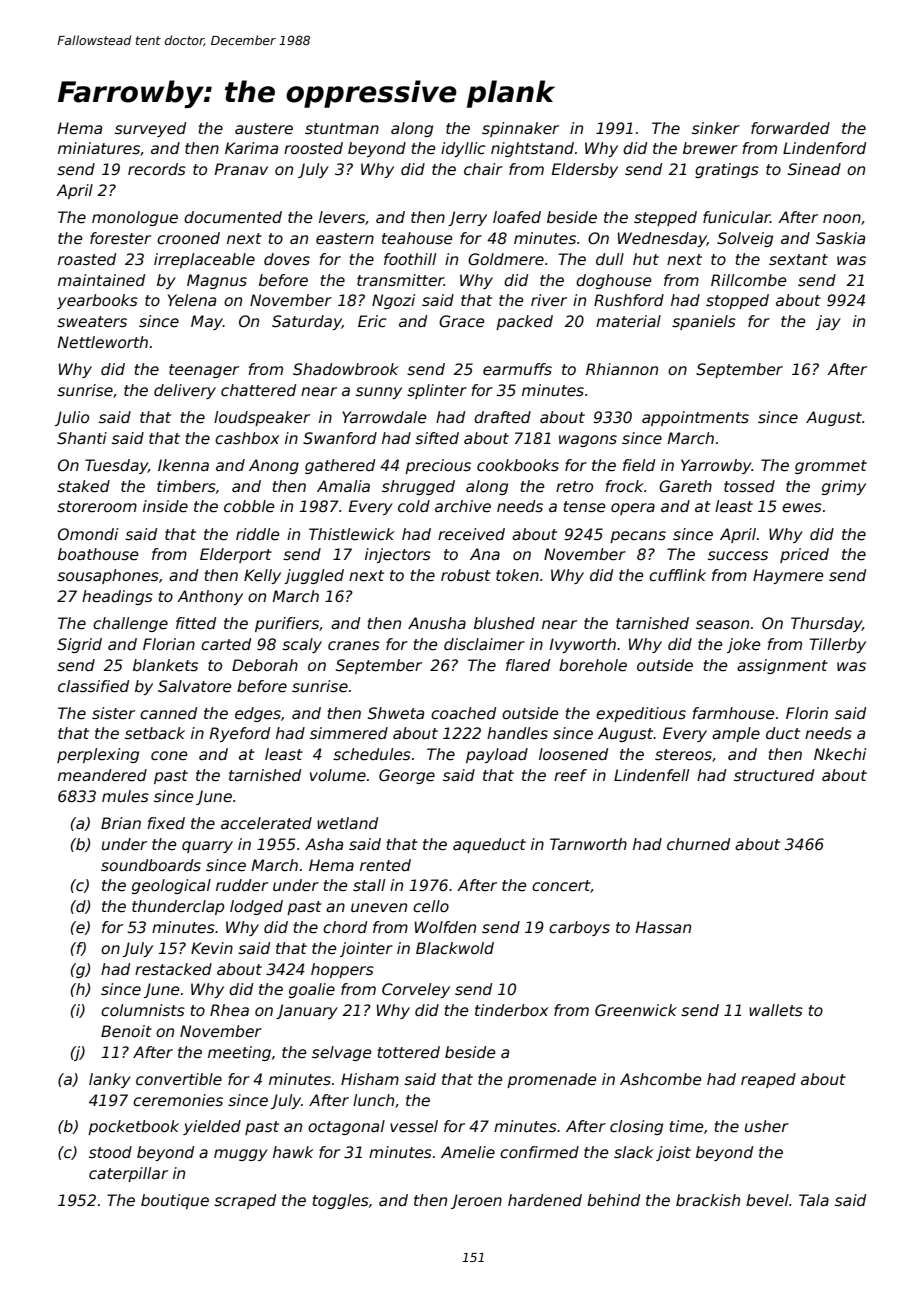 This image has width=924, height=1308. What do you see at coordinates (476, 1201) in the image?
I see `Jeroen` at bounding box center [476, 1201].
